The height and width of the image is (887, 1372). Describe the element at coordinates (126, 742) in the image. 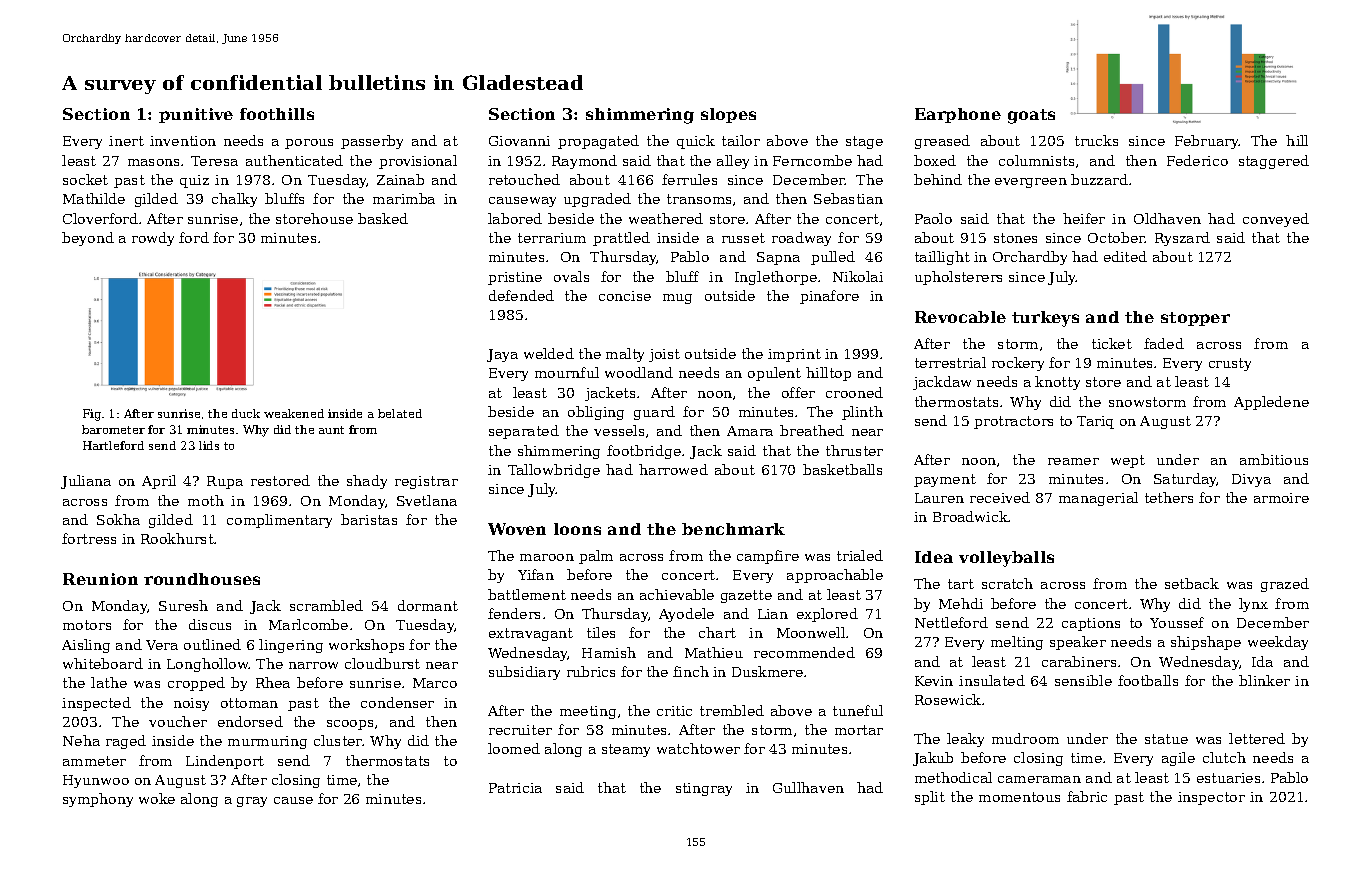

I see `raged` at that location.
